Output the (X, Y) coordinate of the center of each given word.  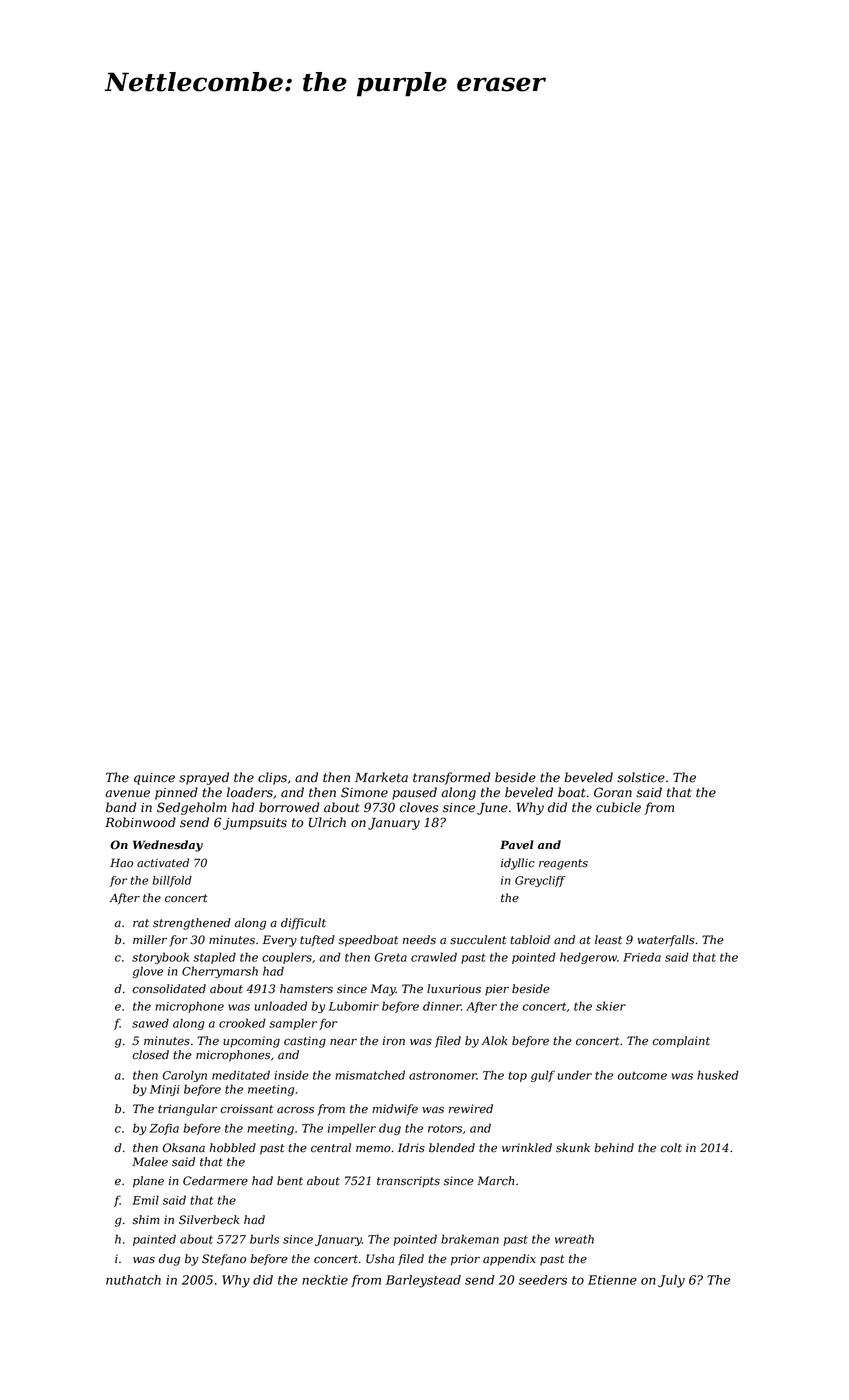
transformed (451, 778)
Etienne (612, 1280)
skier (611, 1006)
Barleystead (423, 1281)
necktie (325, 1280)
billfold (172, 881)
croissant (247, 1109)
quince (154, 779)
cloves (419, 807)
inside (291, 1075)
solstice (641, 777)
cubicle (618, 807)
